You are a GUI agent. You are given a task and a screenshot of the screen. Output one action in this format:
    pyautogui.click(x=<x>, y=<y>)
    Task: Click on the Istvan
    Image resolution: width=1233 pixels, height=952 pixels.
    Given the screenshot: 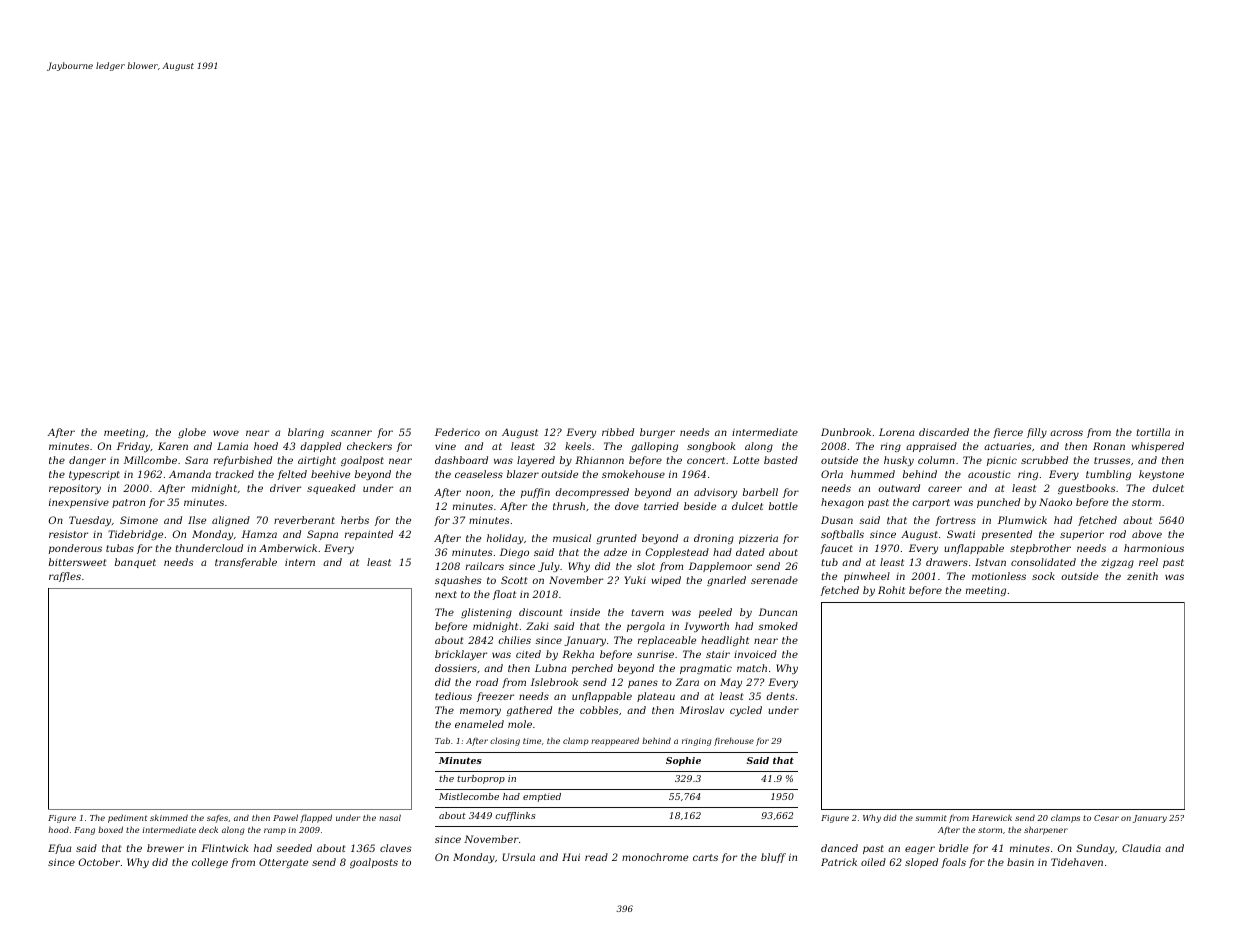 What is the action you would take?
    pyautogui.click(x=990, y=562)
